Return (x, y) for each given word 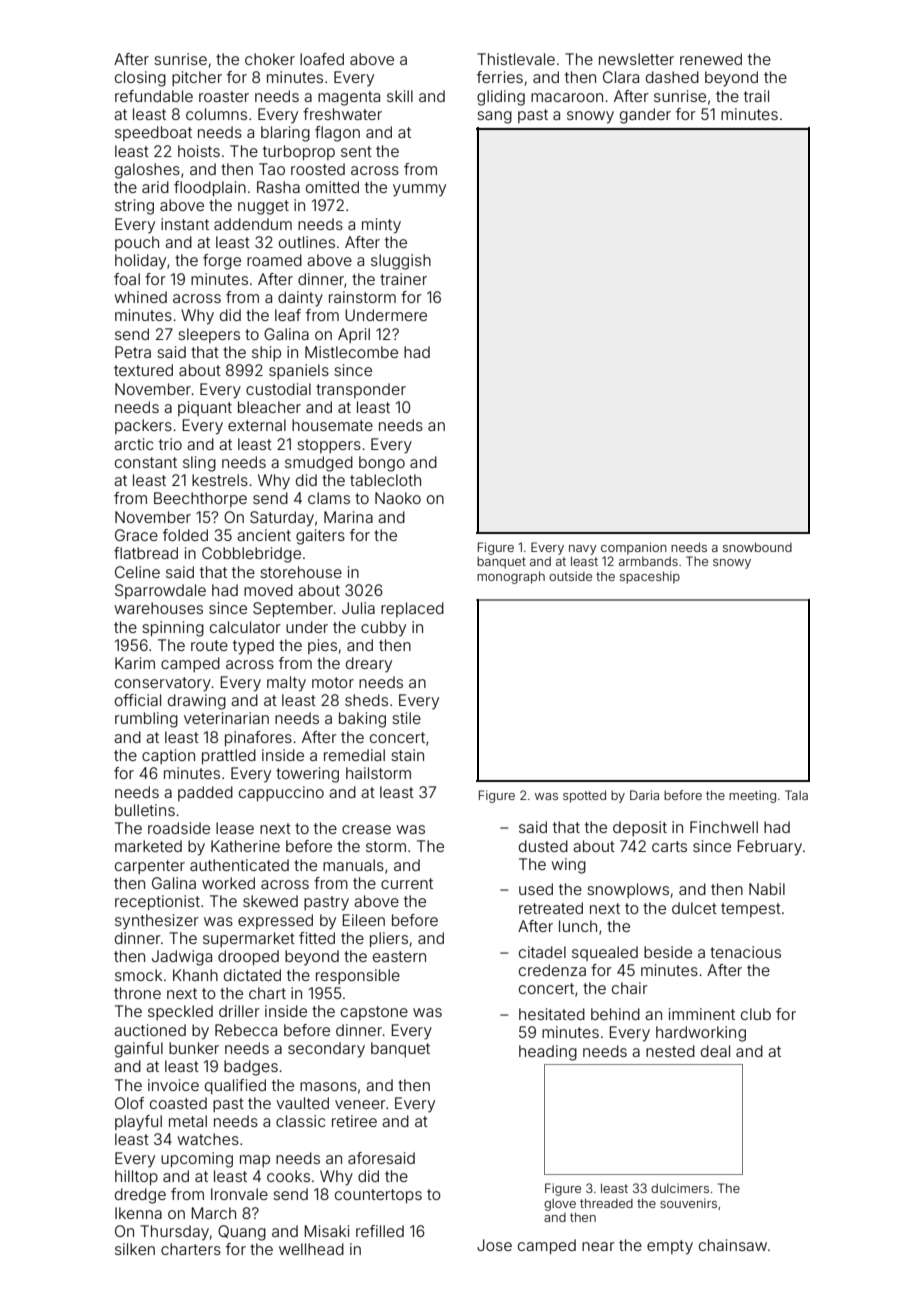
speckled (180, 1012)
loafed (322, 59)
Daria (644, 795)
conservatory (163, 684)
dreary (369, 665)
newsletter (636, 59)
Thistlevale (516, 59)
